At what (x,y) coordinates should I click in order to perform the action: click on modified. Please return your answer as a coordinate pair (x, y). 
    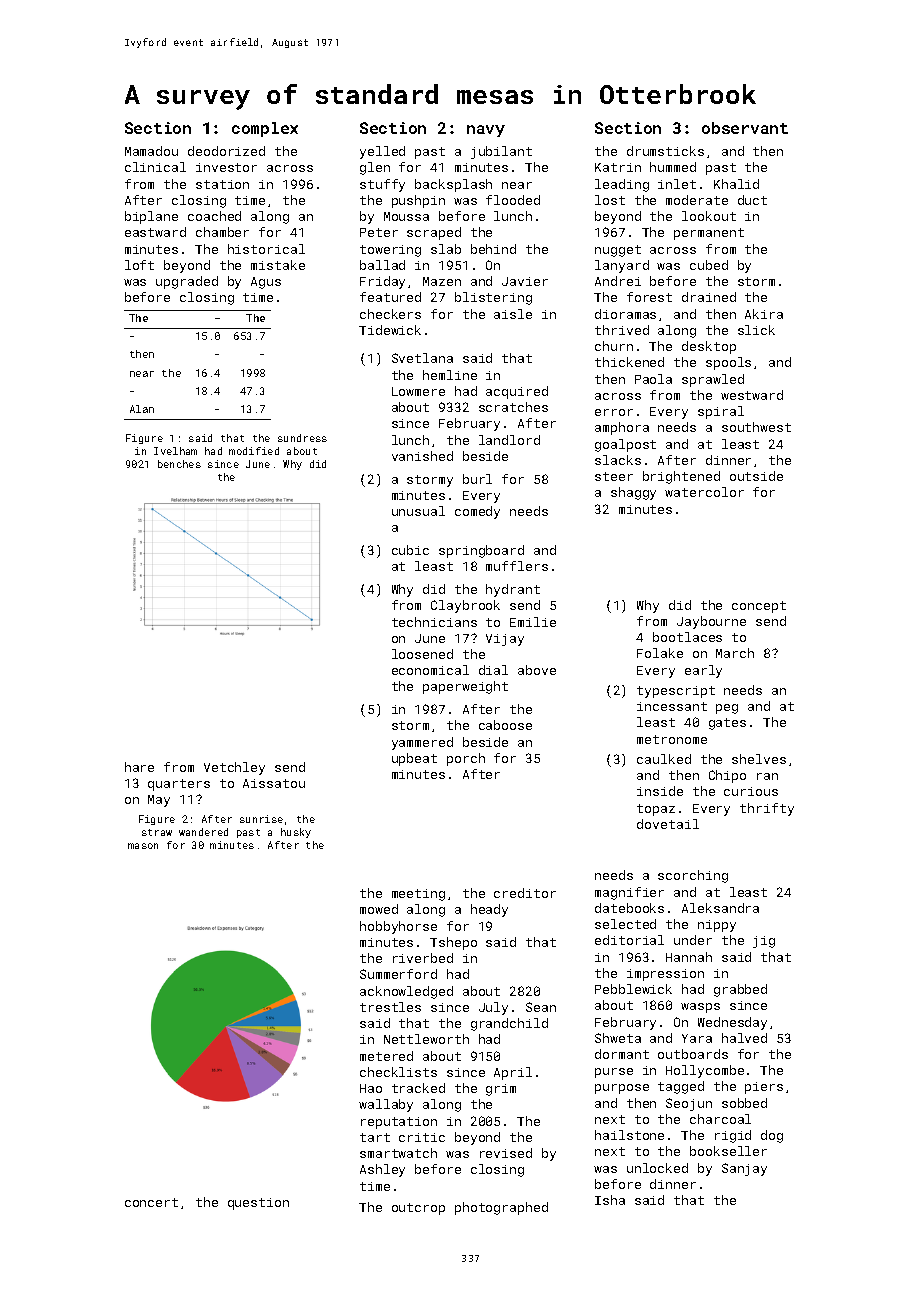
    Looking at the image, I should click on (254, 451).
